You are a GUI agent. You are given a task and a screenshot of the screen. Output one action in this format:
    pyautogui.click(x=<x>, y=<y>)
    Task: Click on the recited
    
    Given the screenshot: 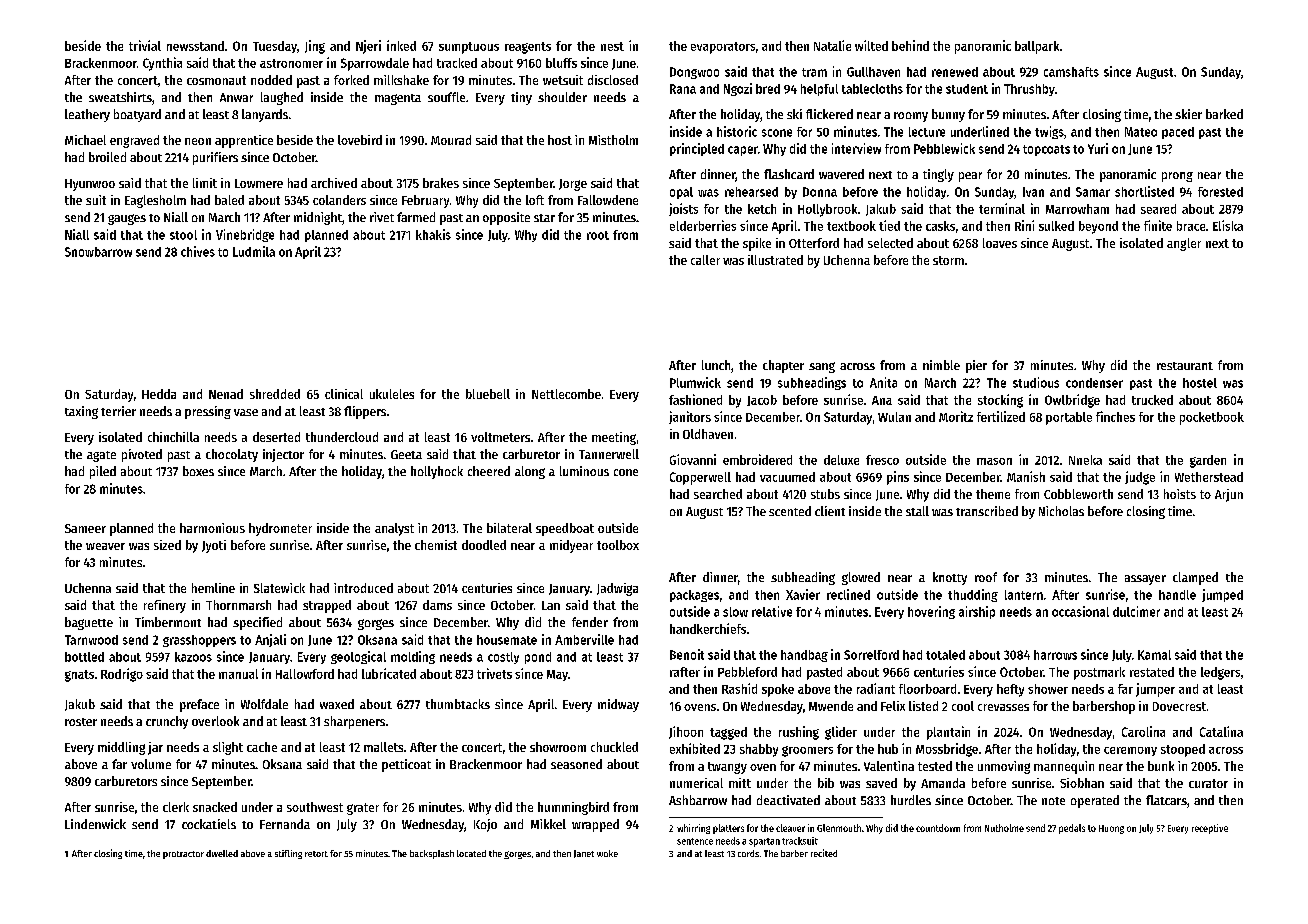 What is the action you would take?
    pyautogui.click(x=824, y=853)
